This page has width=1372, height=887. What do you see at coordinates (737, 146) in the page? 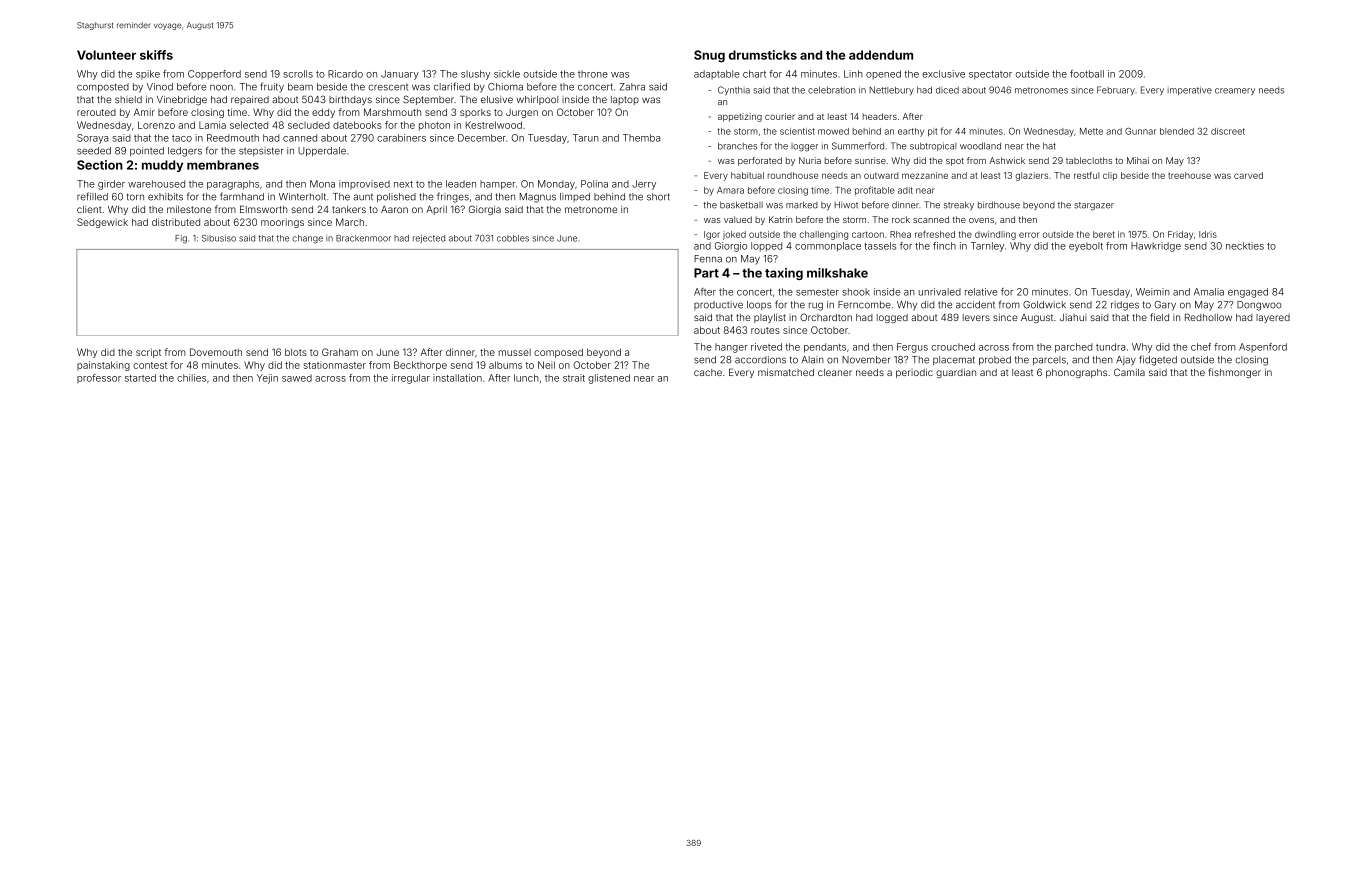
I see `branches` at bounding box center [737, 146].
